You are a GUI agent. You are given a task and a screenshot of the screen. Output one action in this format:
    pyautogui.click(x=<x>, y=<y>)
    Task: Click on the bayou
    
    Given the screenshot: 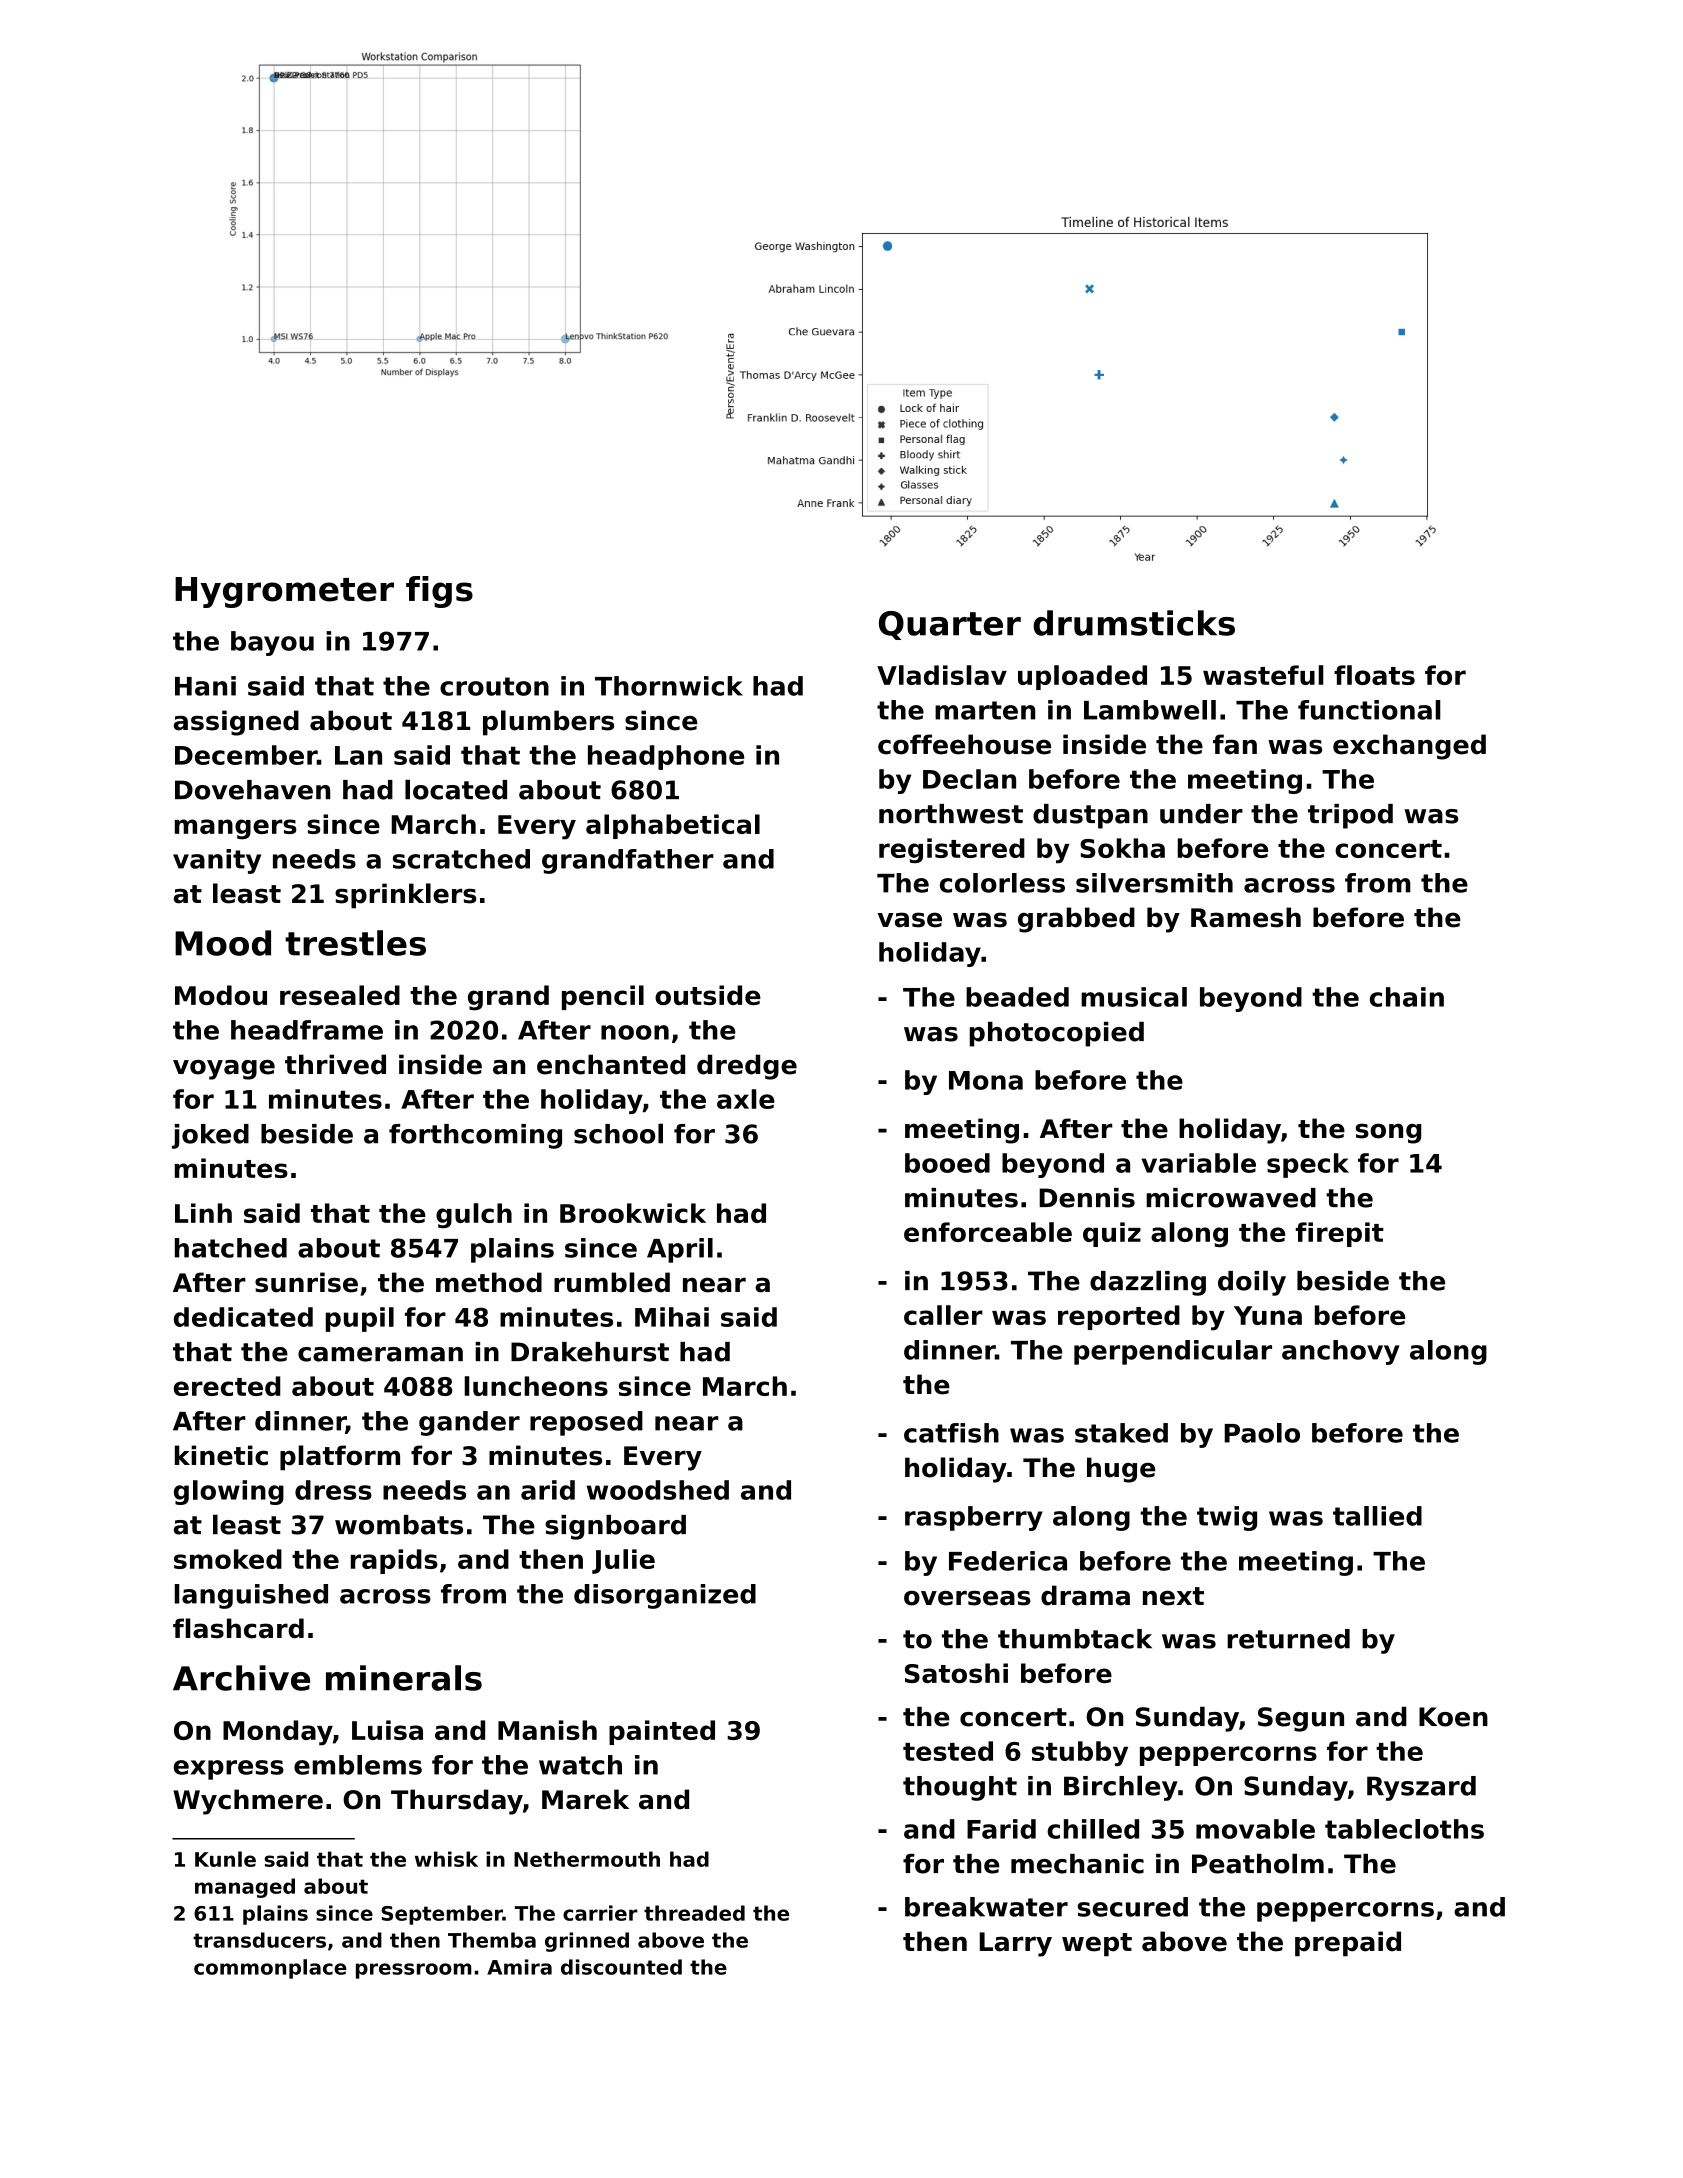 What is the action you would take?
    pyautogui.click(x=272, y=643)
